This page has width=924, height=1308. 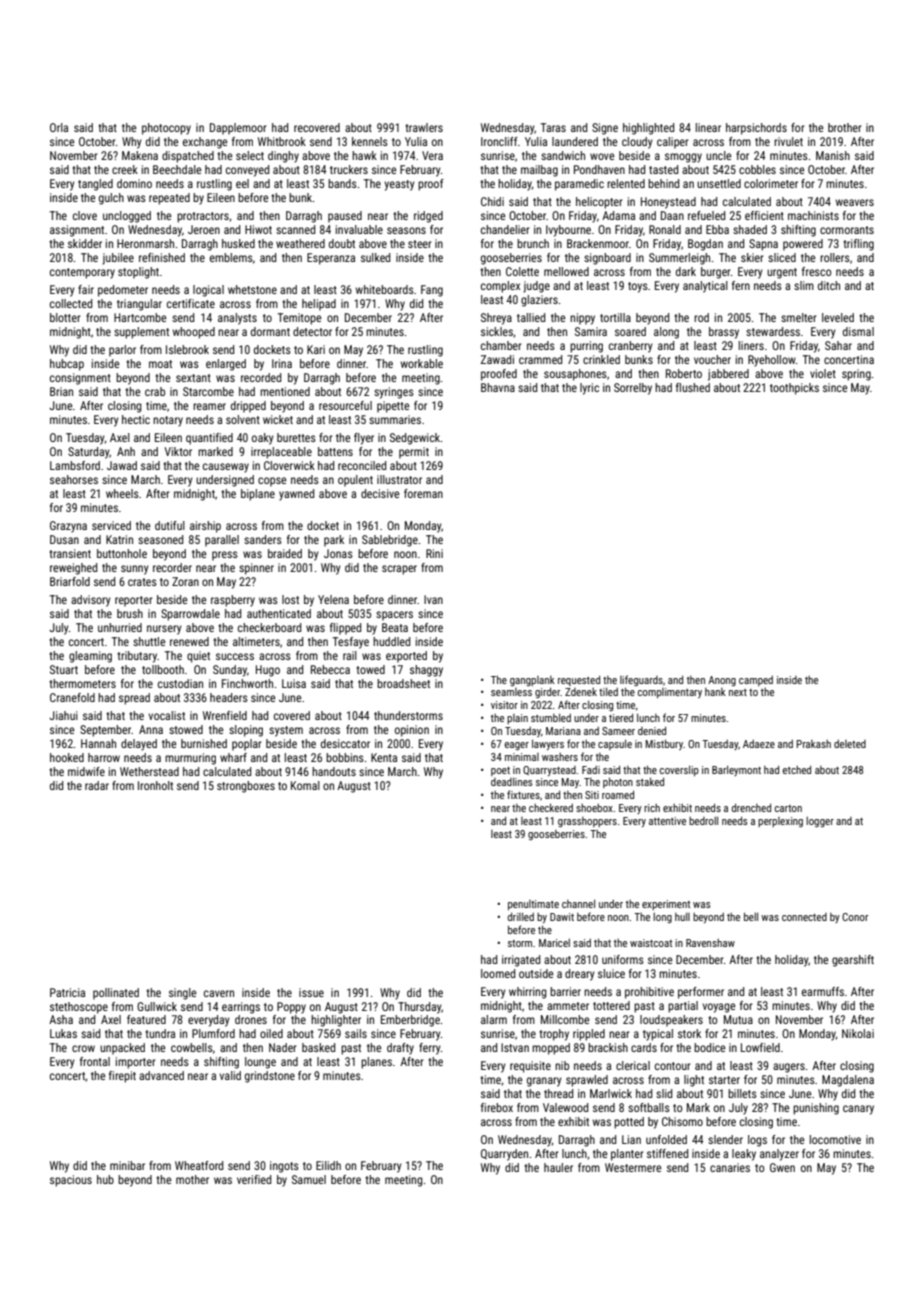 What do you see at coordinates (499, 141) in the page?
I see `Ironcliff` at bounding box center [499, 141].
